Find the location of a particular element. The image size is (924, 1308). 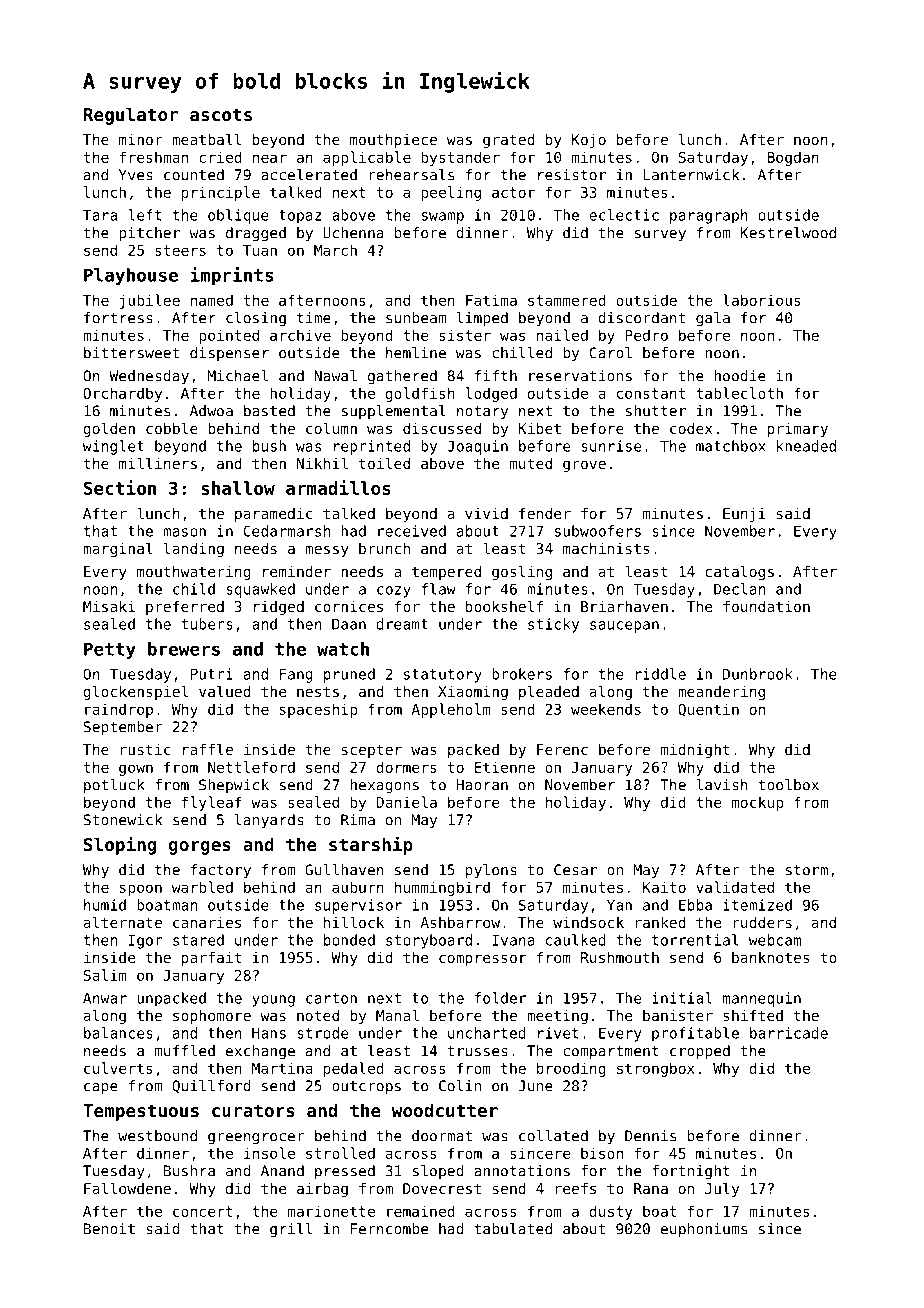

pressed is located at coordinates (345, 1172).
